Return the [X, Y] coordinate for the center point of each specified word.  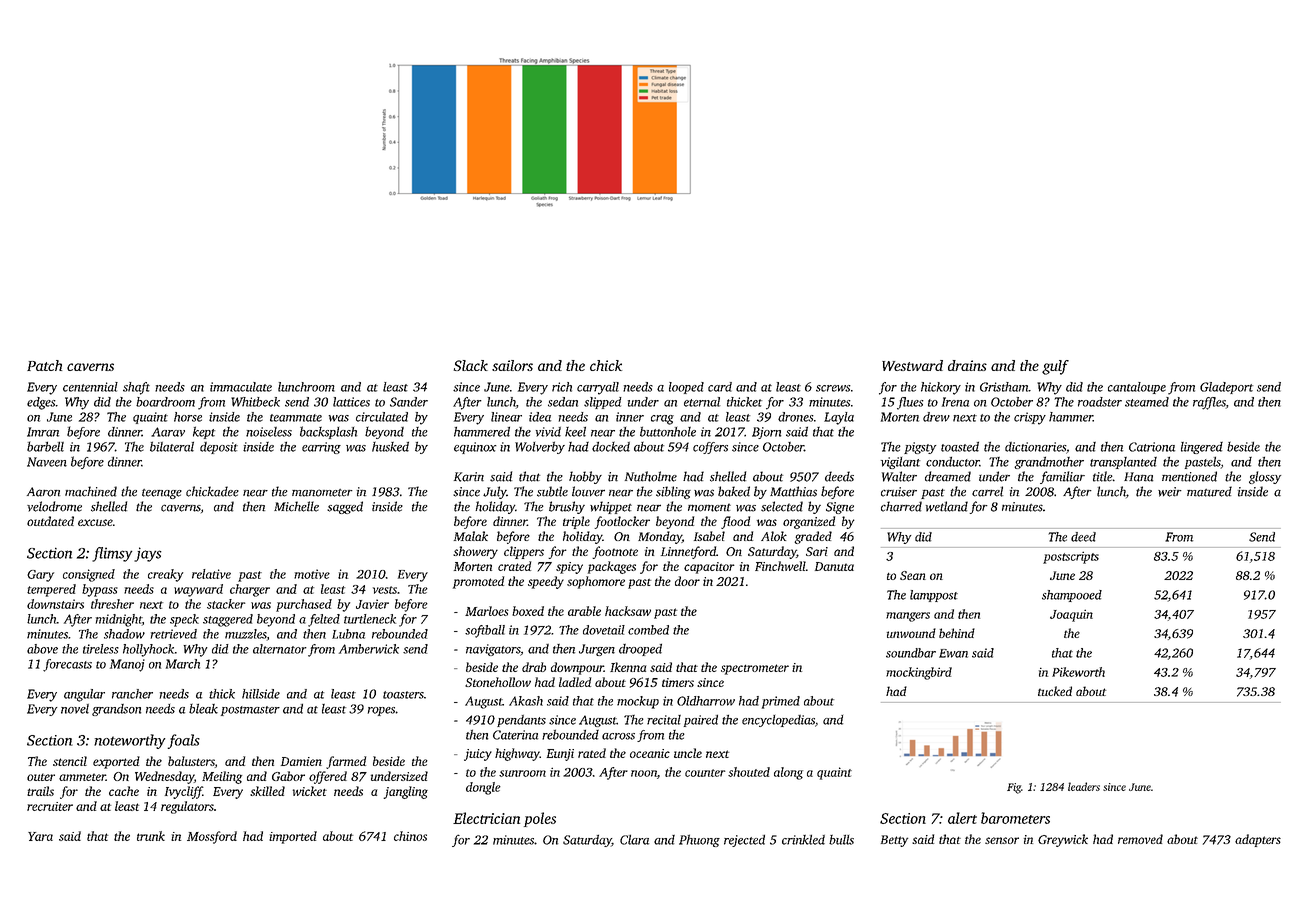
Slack [471, 365]
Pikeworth [1078, 672]
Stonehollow [498, 682]
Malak [471, 536]
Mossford [212, 837]
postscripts [1071, 557]
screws [833, 388]
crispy [1030, 418]
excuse [95, 522]
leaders [1084, 786]
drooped [640, 650]
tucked [1055, 691]
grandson [116, 710]
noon [644, 773]
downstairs [55, 604]
